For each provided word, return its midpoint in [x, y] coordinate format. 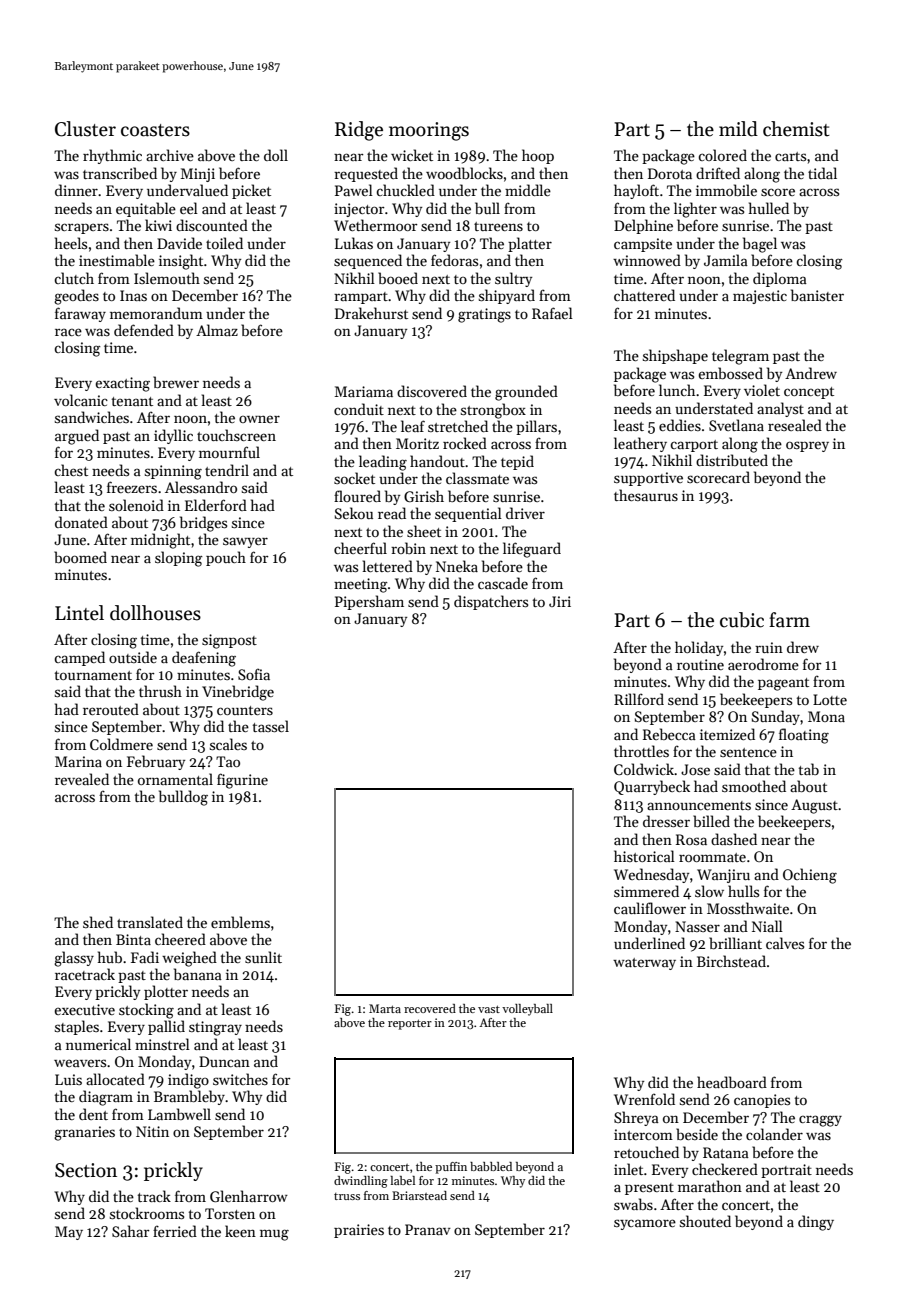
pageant [783, 684]
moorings [429, 131]
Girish [424, 496]
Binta [133, 939]
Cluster [85, 129]
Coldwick [644, 769]
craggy [820, 1121]
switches [240, 1079]
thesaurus [646, 495]
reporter [410, 1024]
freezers [132, 487]
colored [722, 155]
